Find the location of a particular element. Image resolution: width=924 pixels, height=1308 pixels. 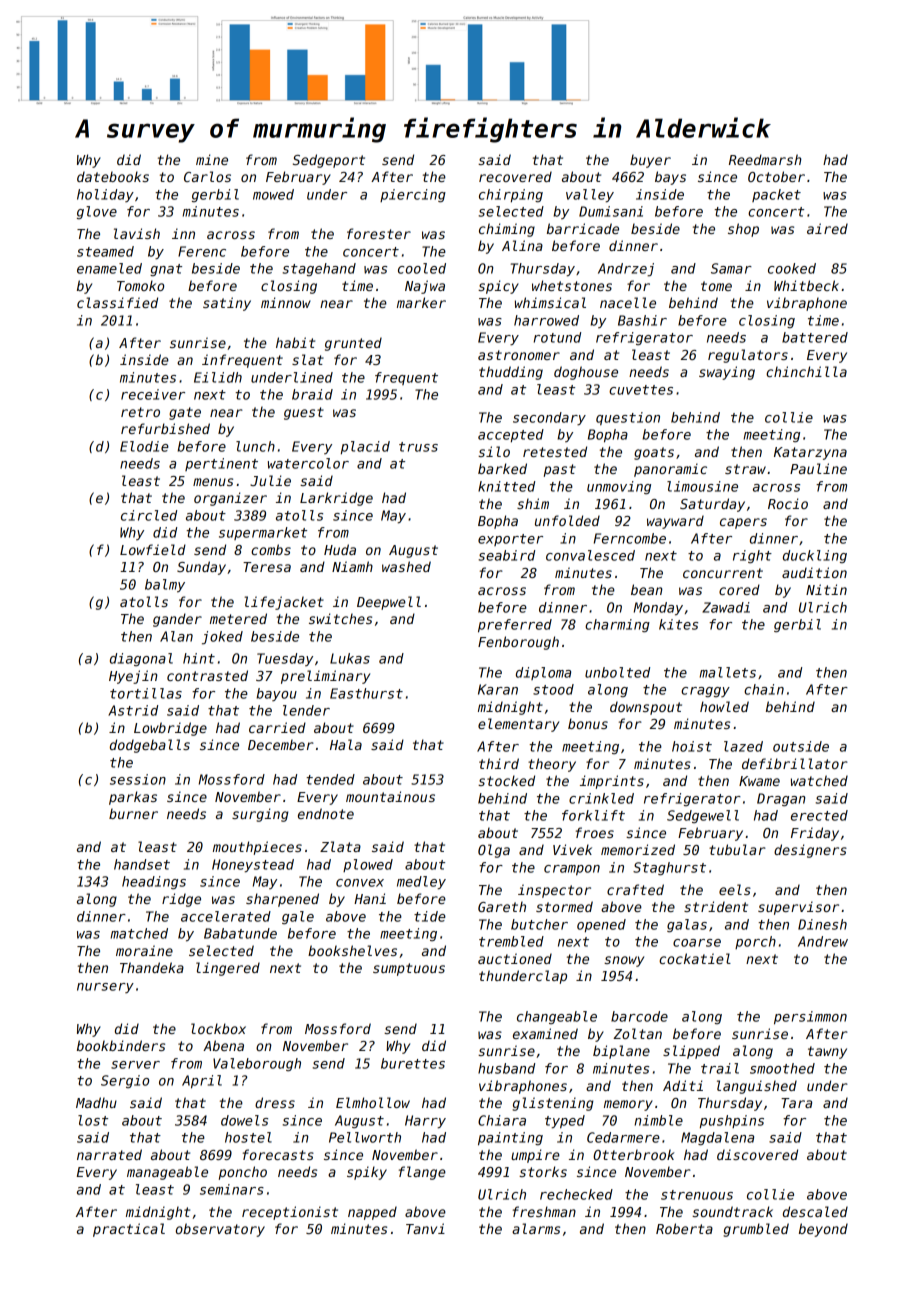

packet is located at coordinates (776, 195).
